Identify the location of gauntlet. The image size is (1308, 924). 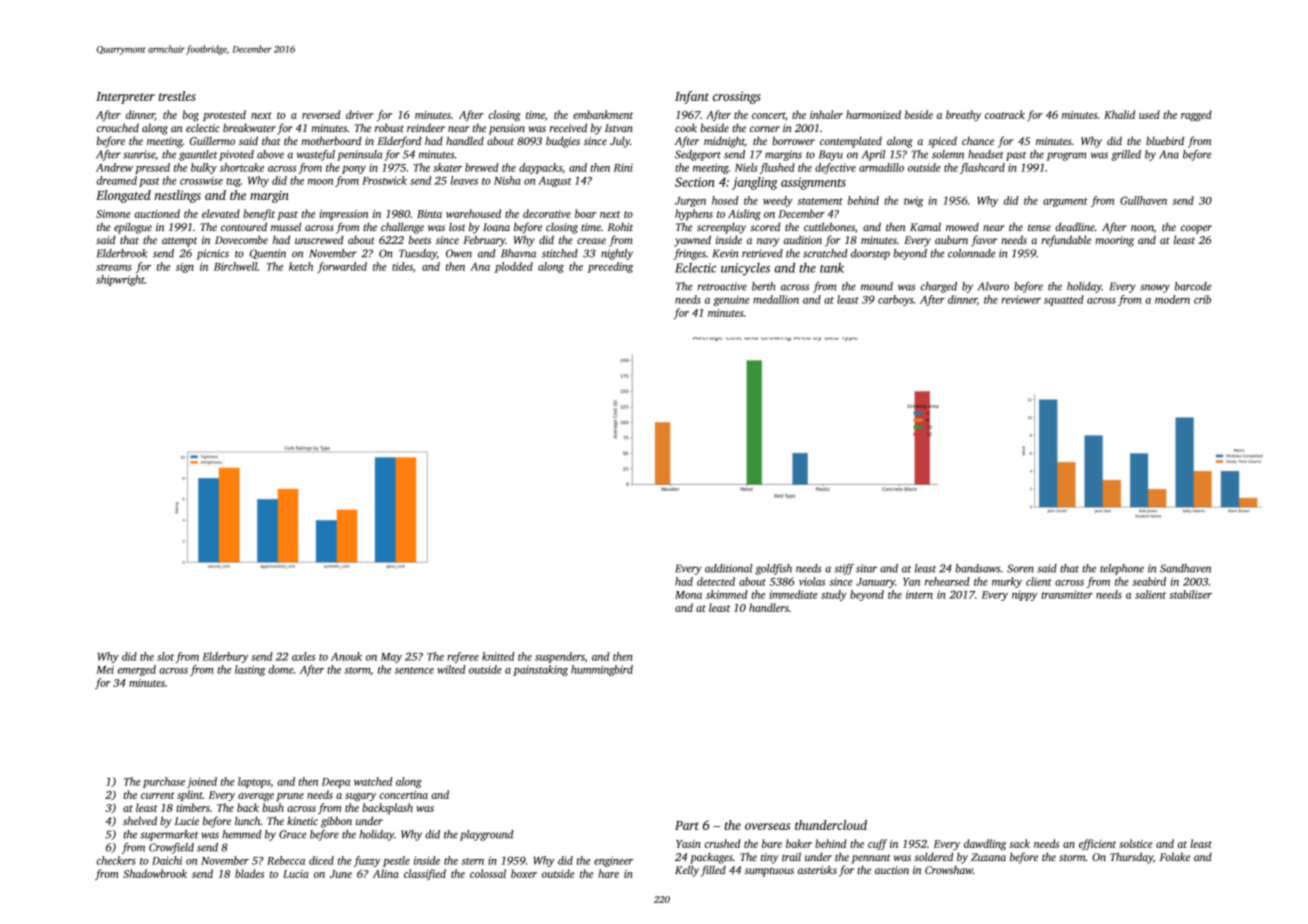
(198, 155).
